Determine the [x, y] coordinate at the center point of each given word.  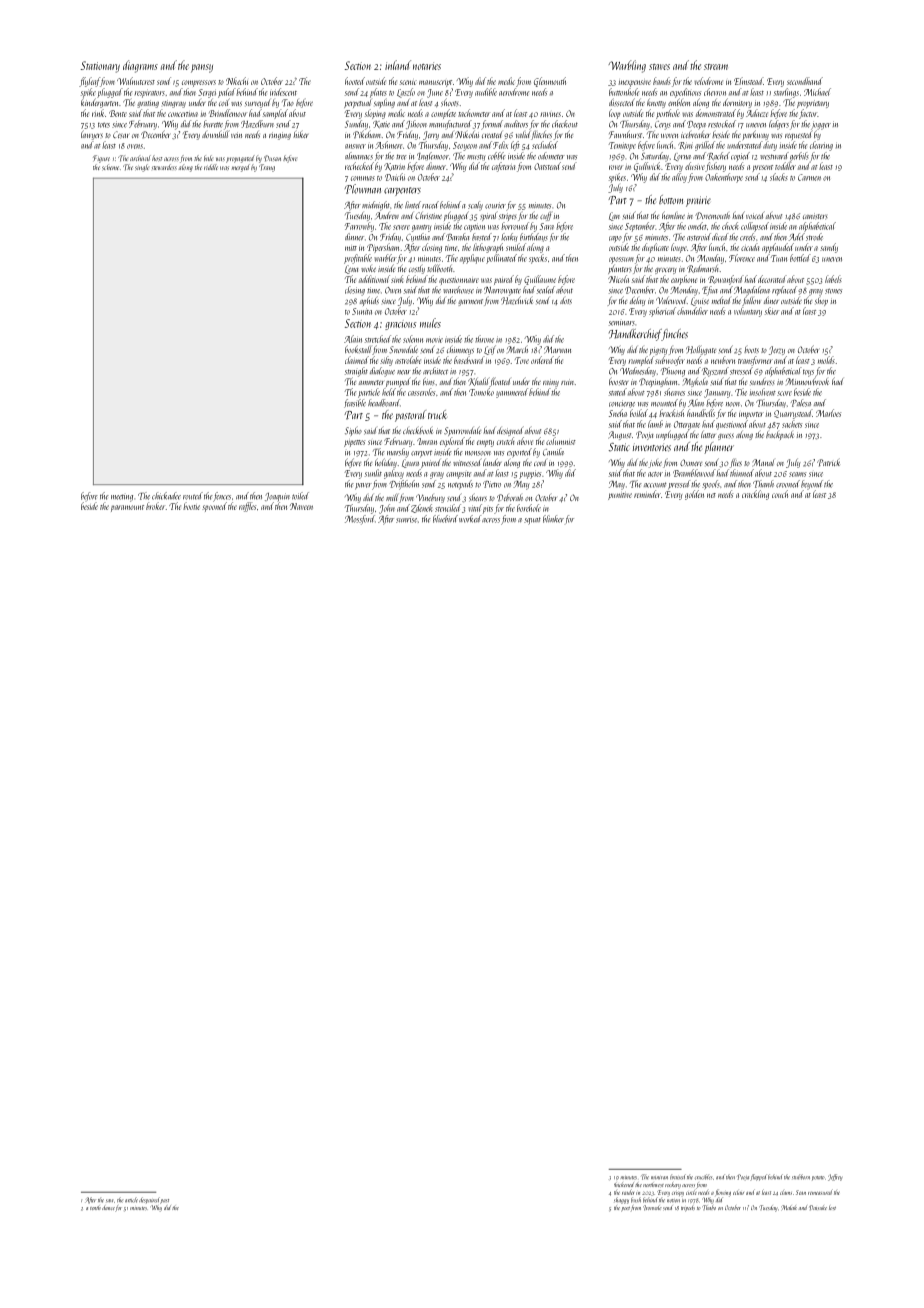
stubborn [801, 1177]
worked [470, 519]
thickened [624, 1184]
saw [109, 1200]
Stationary [100, 67]
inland [398, 65]
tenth [95, 1208]
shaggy [621, 1200]
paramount [127, 508]
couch [780, 494]
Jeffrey [835, 1177]
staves [659, 67]
